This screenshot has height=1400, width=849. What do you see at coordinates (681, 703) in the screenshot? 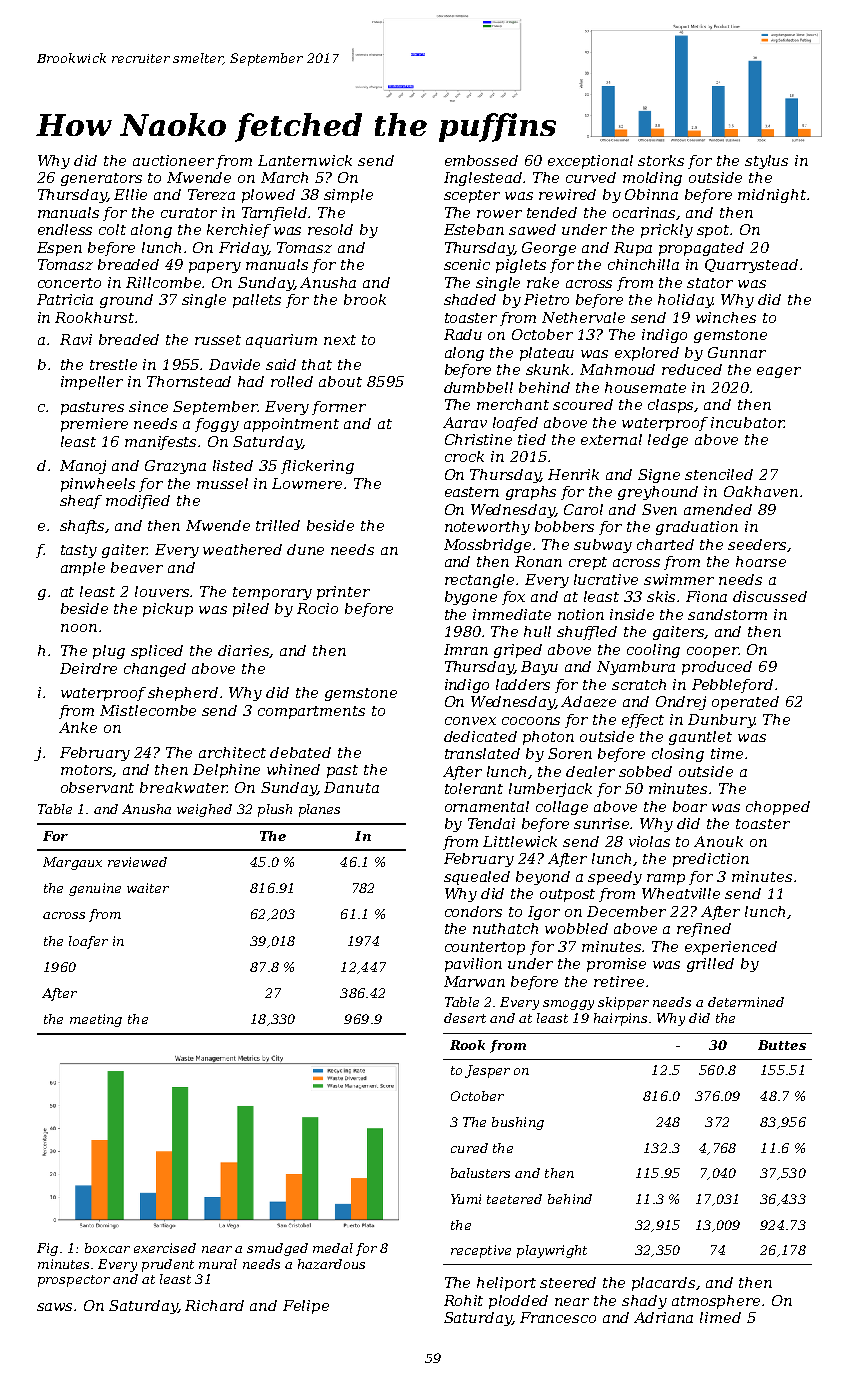
I see `Ondrej` at bounding box center [681, 703].
